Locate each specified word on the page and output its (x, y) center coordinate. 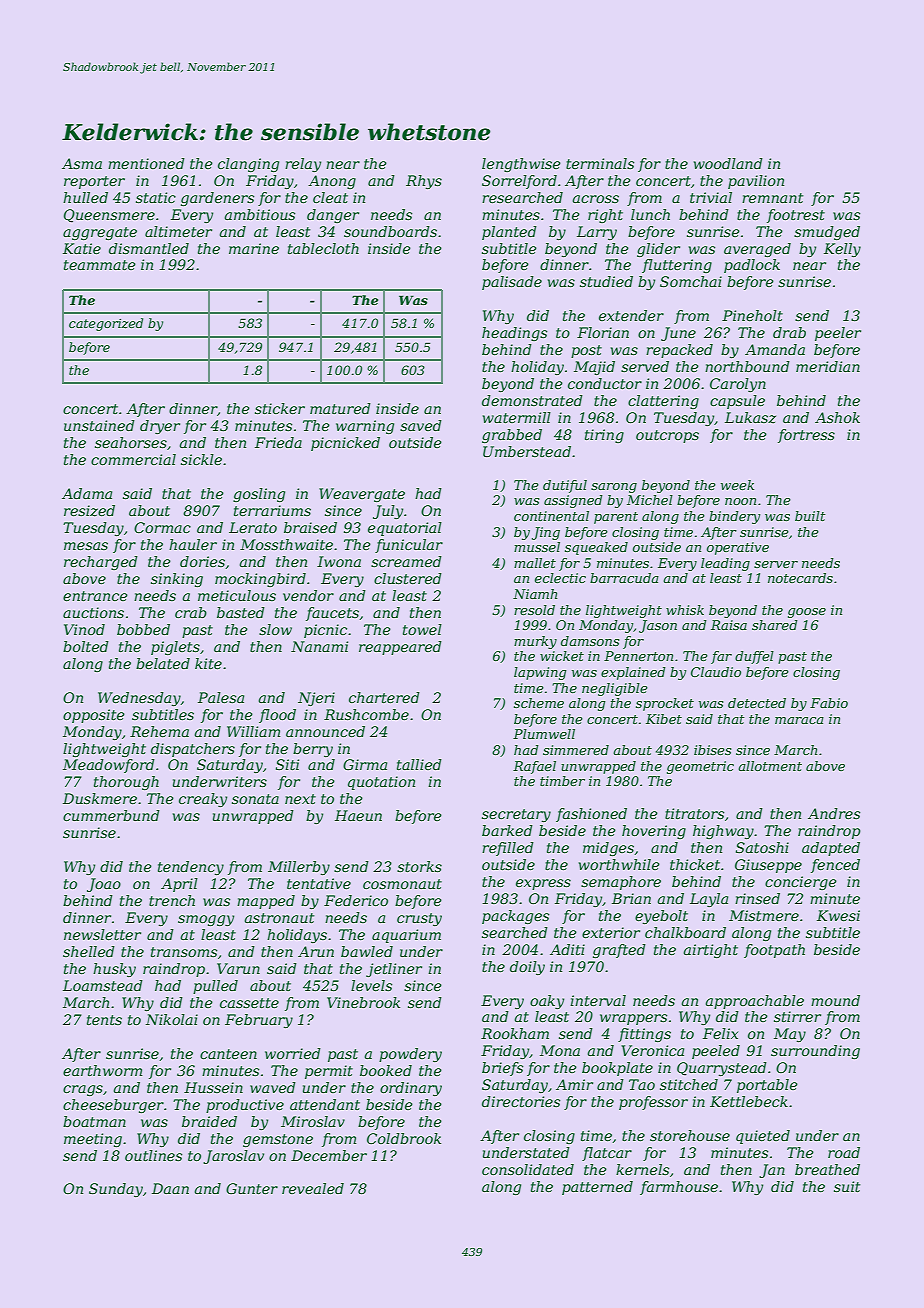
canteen (228, 1054)
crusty (419, 919)
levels (371, 985)
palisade (512, 283)
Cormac (162, 527)
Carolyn (738, 385)
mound (835, 1000)
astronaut (279, 918)
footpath (774, 951)
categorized (106, 324)
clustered (408, 578)
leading (725, 564)
